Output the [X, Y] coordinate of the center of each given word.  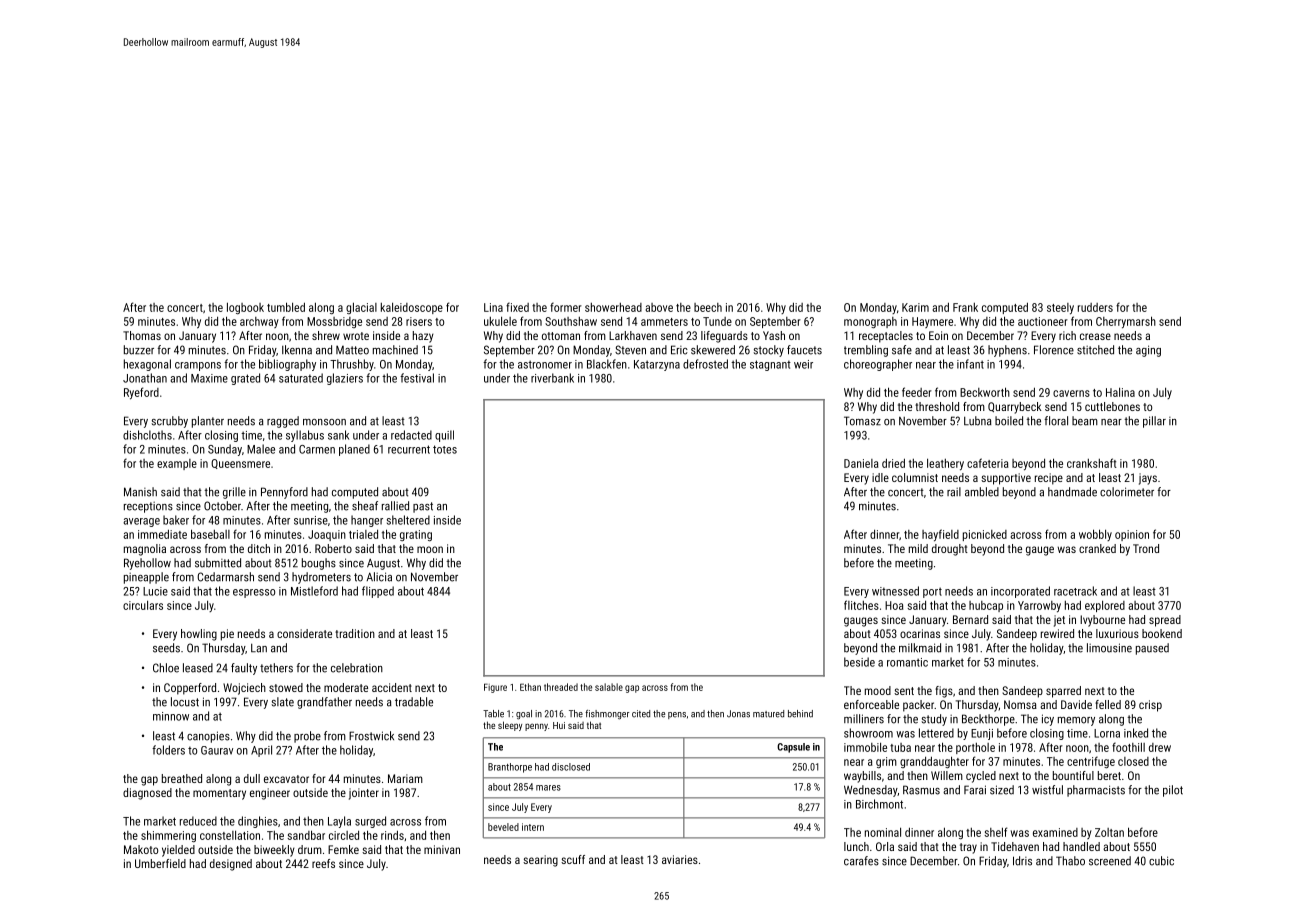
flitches [861, 605]
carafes [861, 861]
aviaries [680, 859]
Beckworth [985, 392]
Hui [559, 725]
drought [950, 550]
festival [417, 378]
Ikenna [297, 350]
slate [283, 702]
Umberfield [160, 863]
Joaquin [327, 535]
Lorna [1107, 733]
